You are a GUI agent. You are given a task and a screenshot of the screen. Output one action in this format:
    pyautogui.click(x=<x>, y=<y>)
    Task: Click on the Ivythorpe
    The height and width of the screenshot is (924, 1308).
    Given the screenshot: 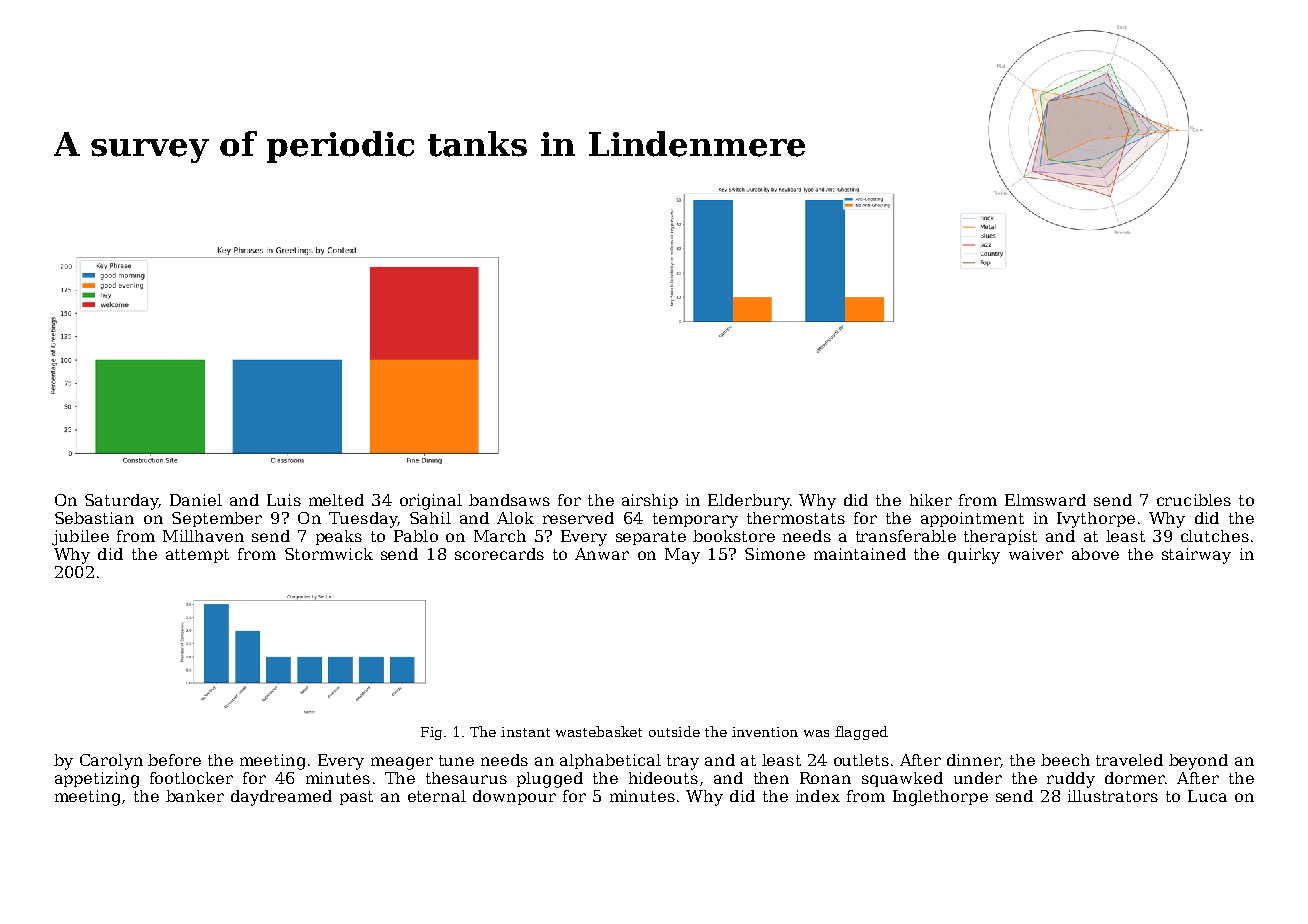 What is the action you would take?
    pyautogui.click(x=1096, y=520)
